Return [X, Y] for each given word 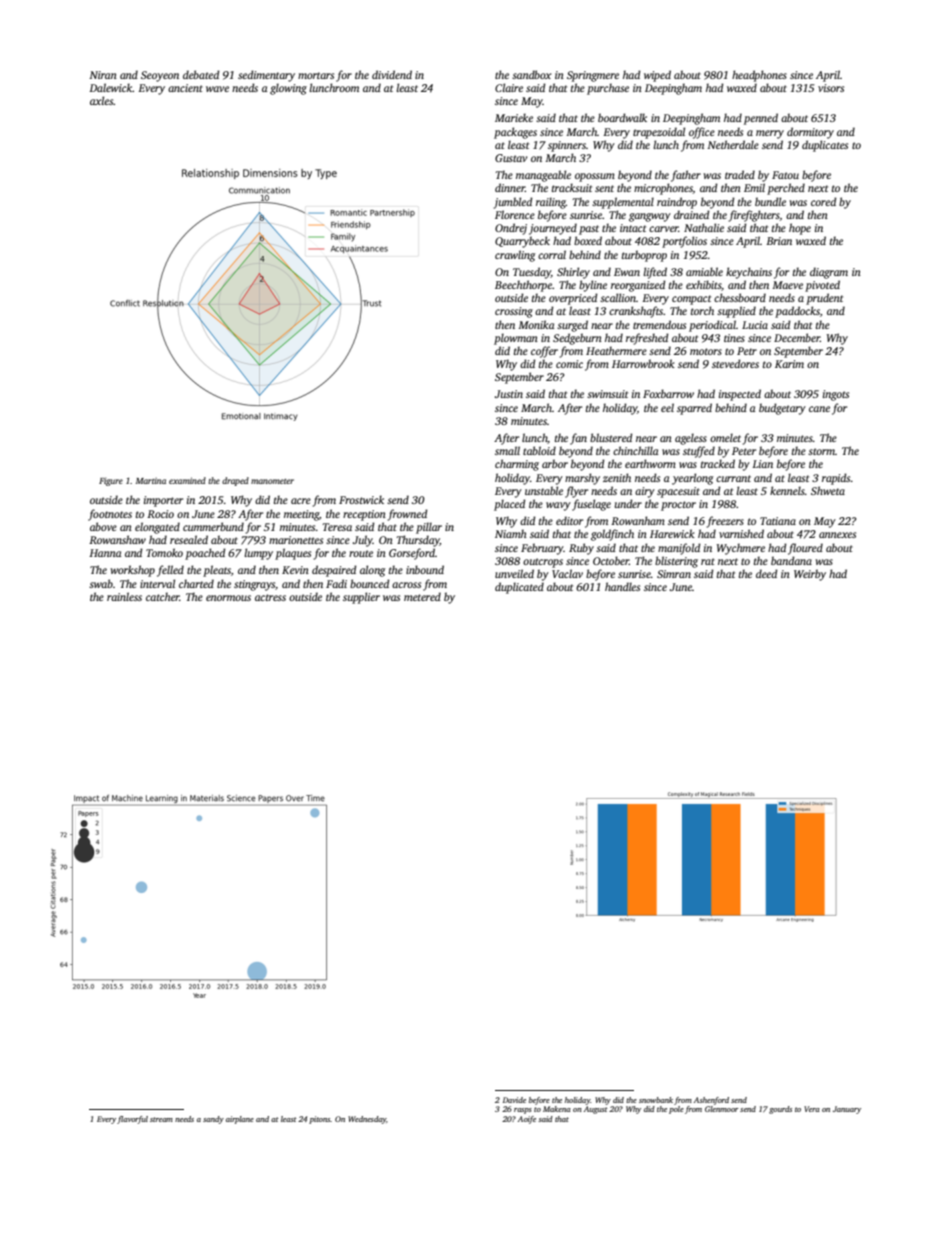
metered [422, 596]
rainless [124, 596]
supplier [361, 598]
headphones [759, 76]
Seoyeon [160, 76]
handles [622, 586]
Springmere [593, 76]
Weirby [810, 575]
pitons [320, 1120]
